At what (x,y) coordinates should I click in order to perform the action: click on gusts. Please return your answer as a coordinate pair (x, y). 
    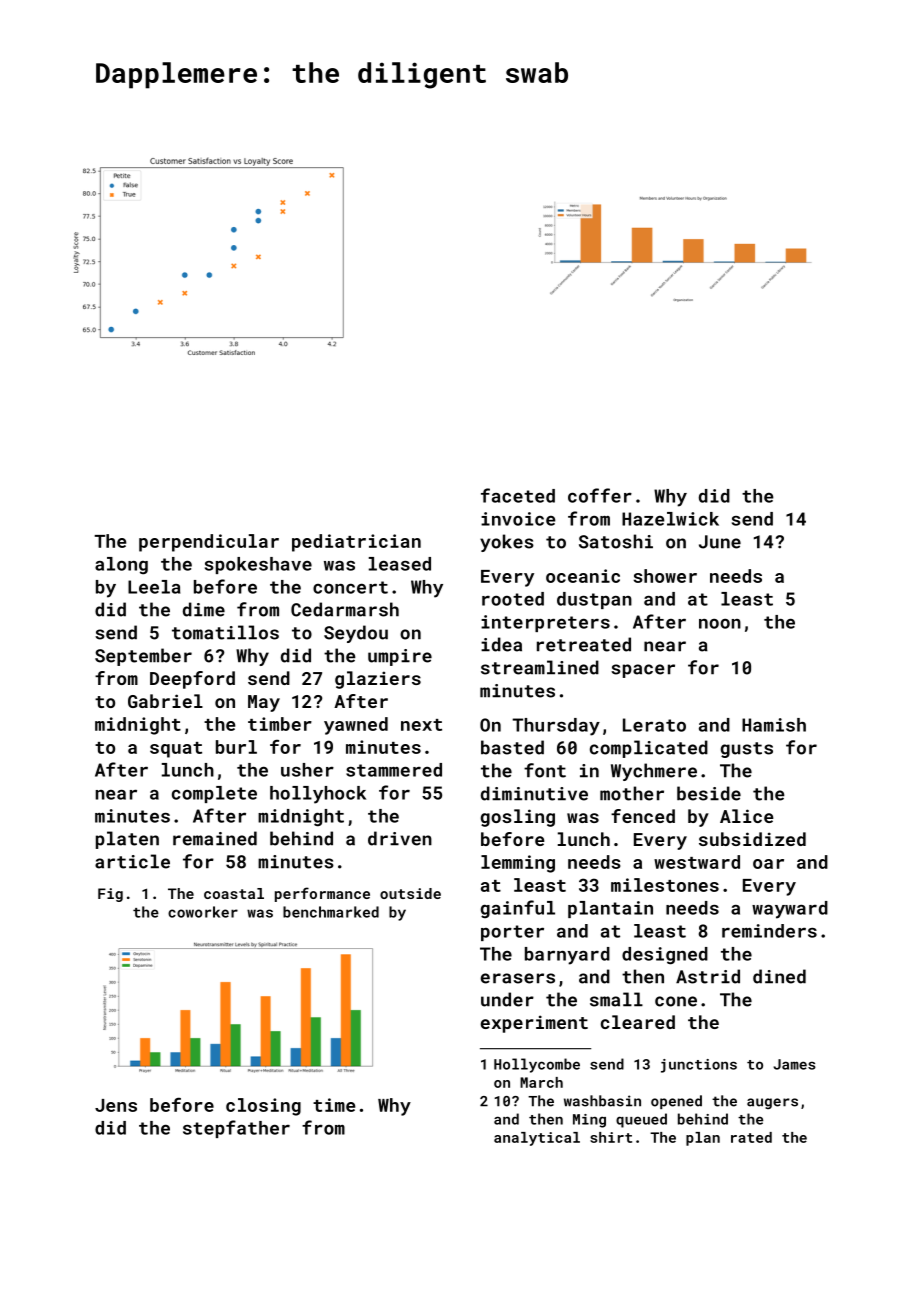
    Looking at the image, I should click on (747, 750).
